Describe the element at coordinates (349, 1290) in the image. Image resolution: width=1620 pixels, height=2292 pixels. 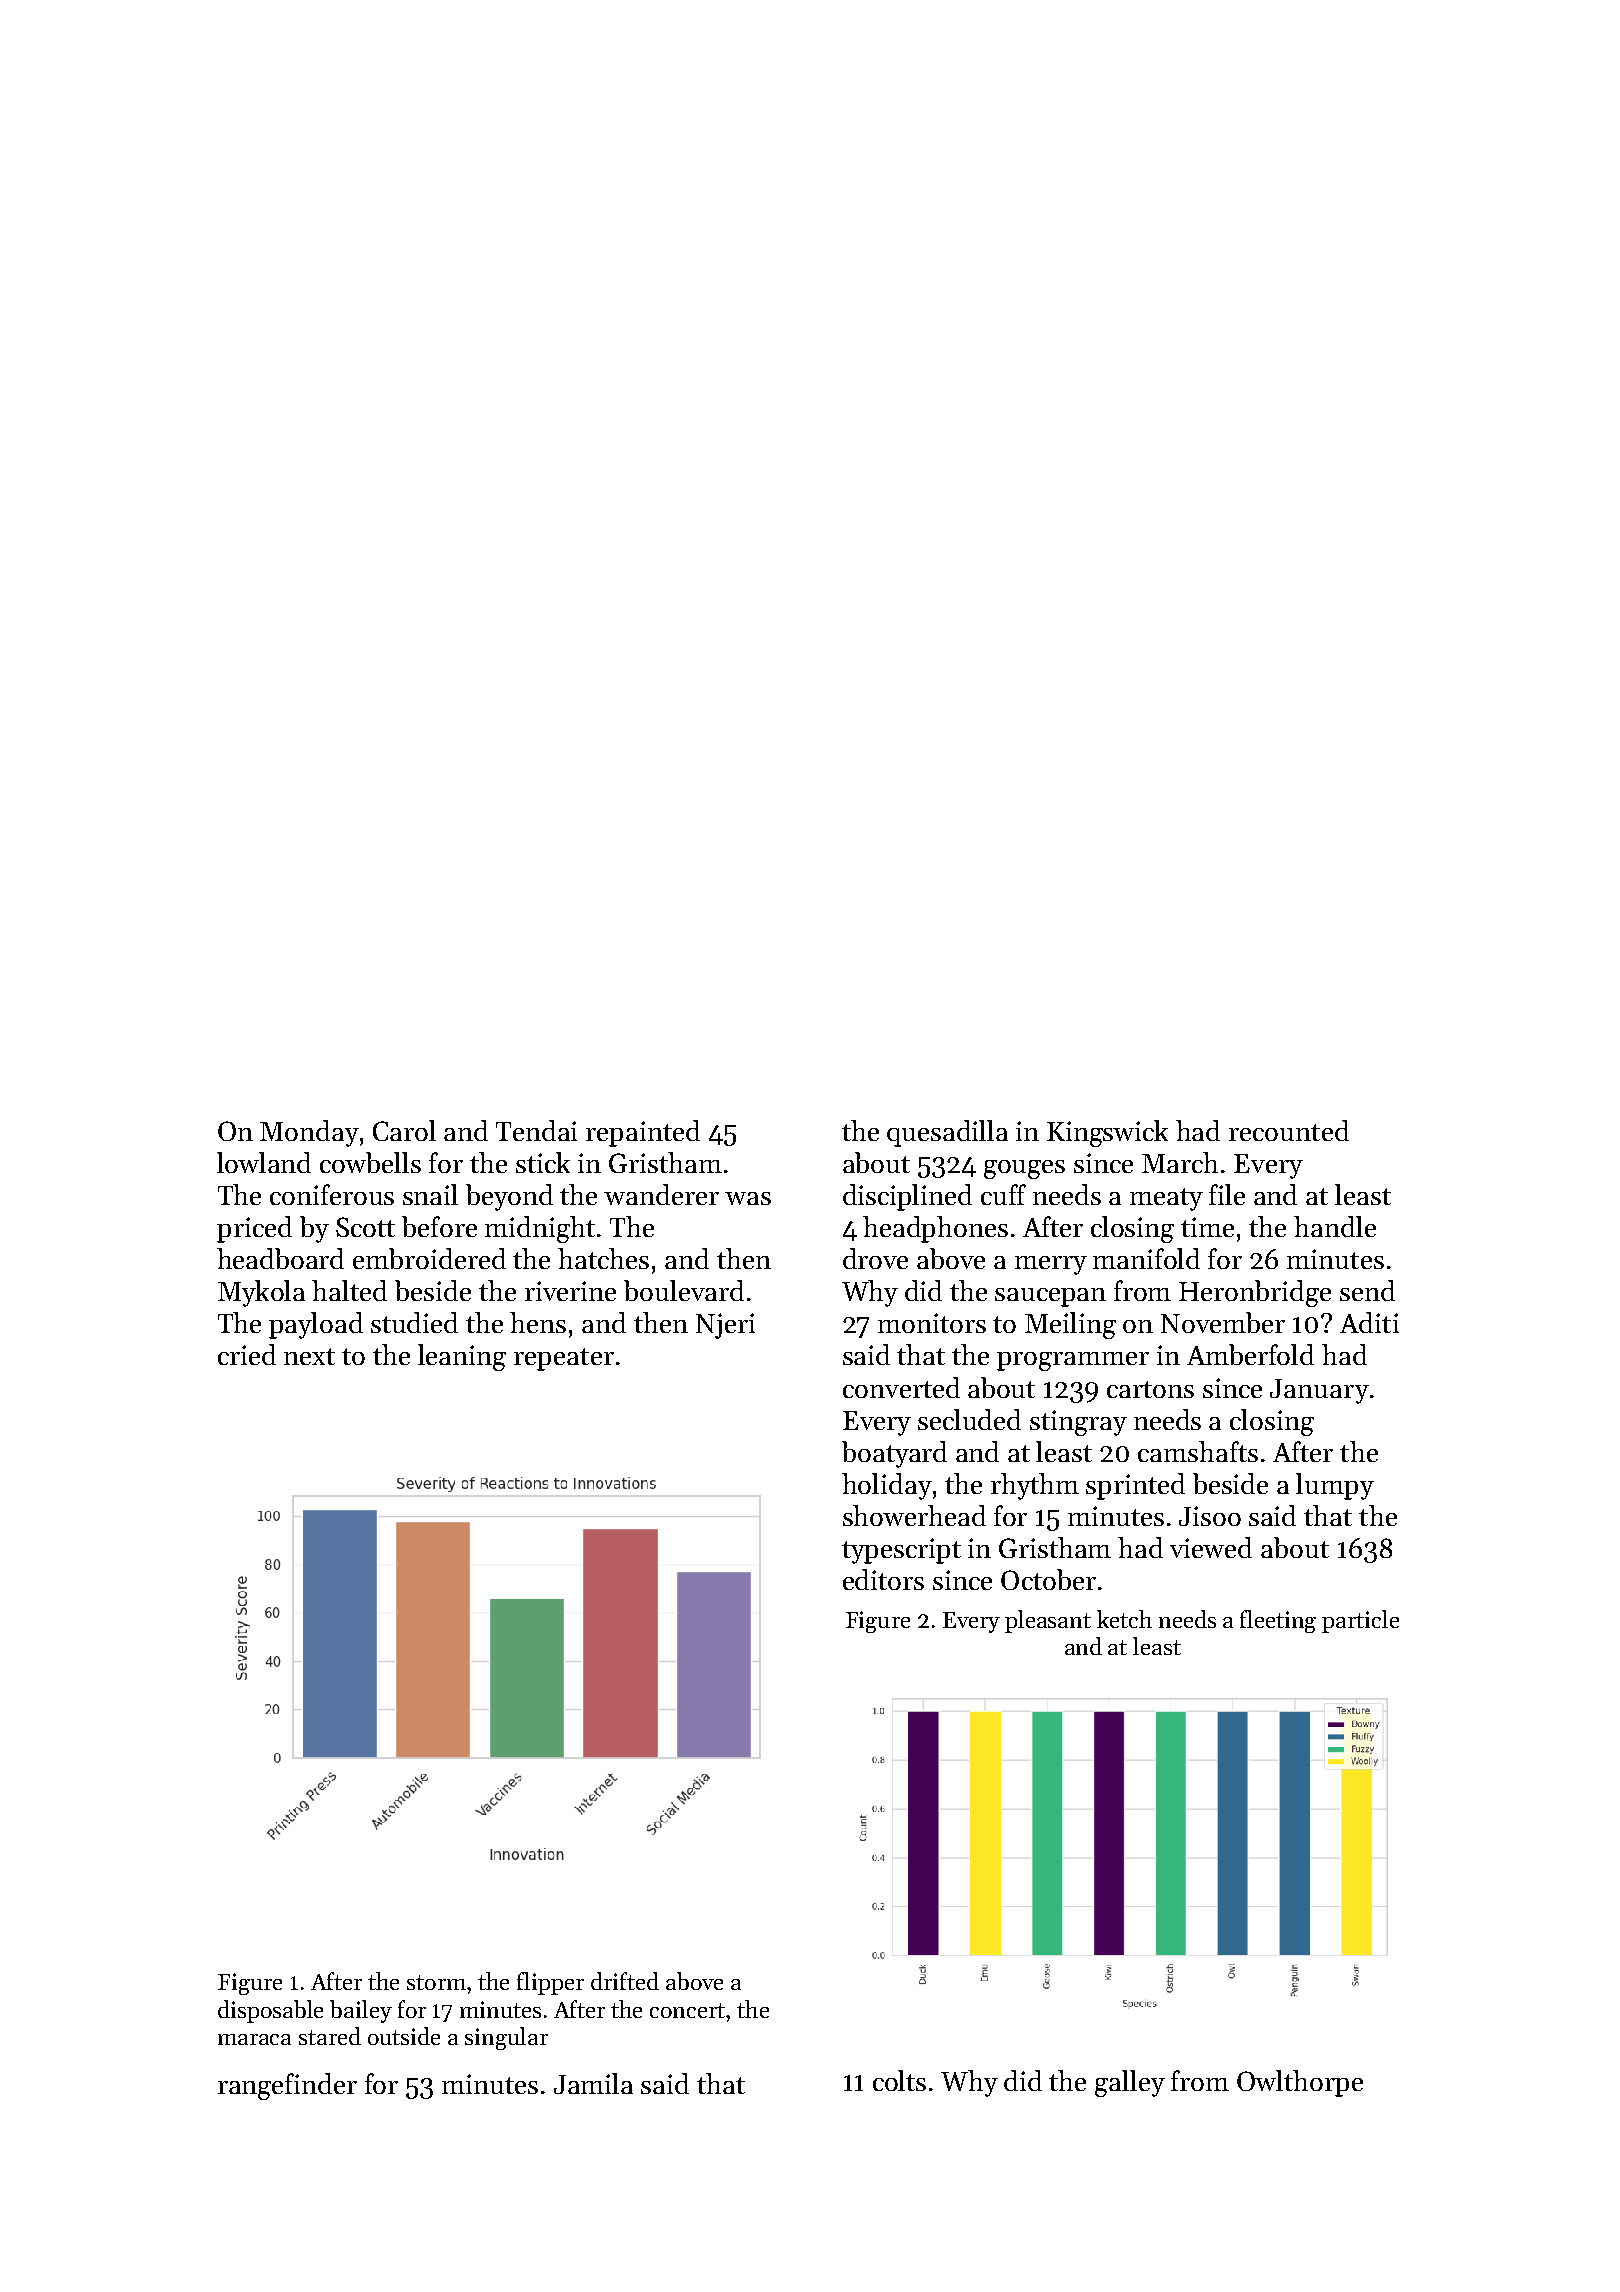
I see `halted` at that location.
